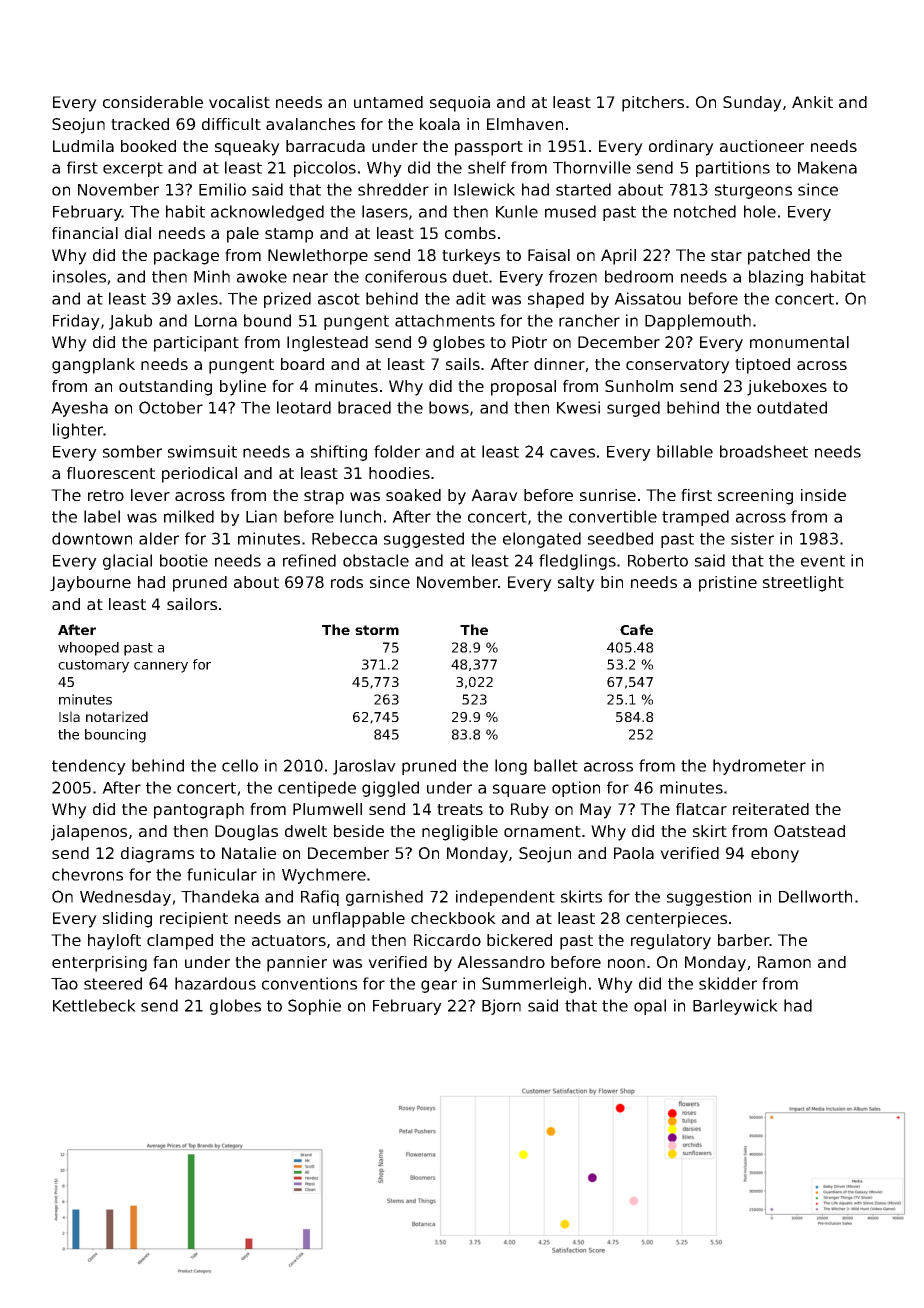 Image resolution: width=924 pixels, height=1308 pixels. What do you see at coordinates (83, 146) in the document?
I see `Ludmila` at bounding box center [83, 146].
